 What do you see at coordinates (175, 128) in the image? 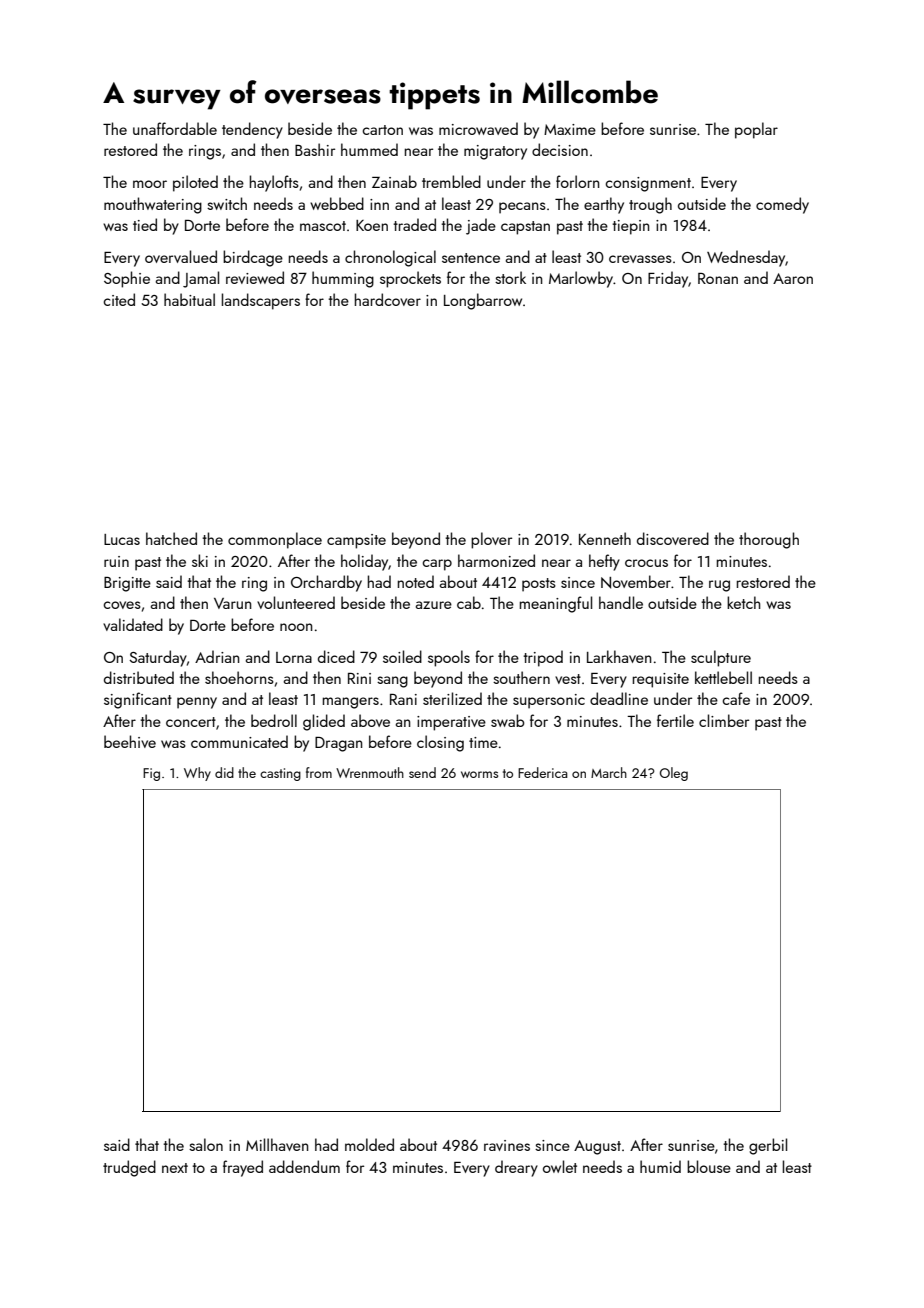
I see `unaffordable` at bounding box center [175, 128].
